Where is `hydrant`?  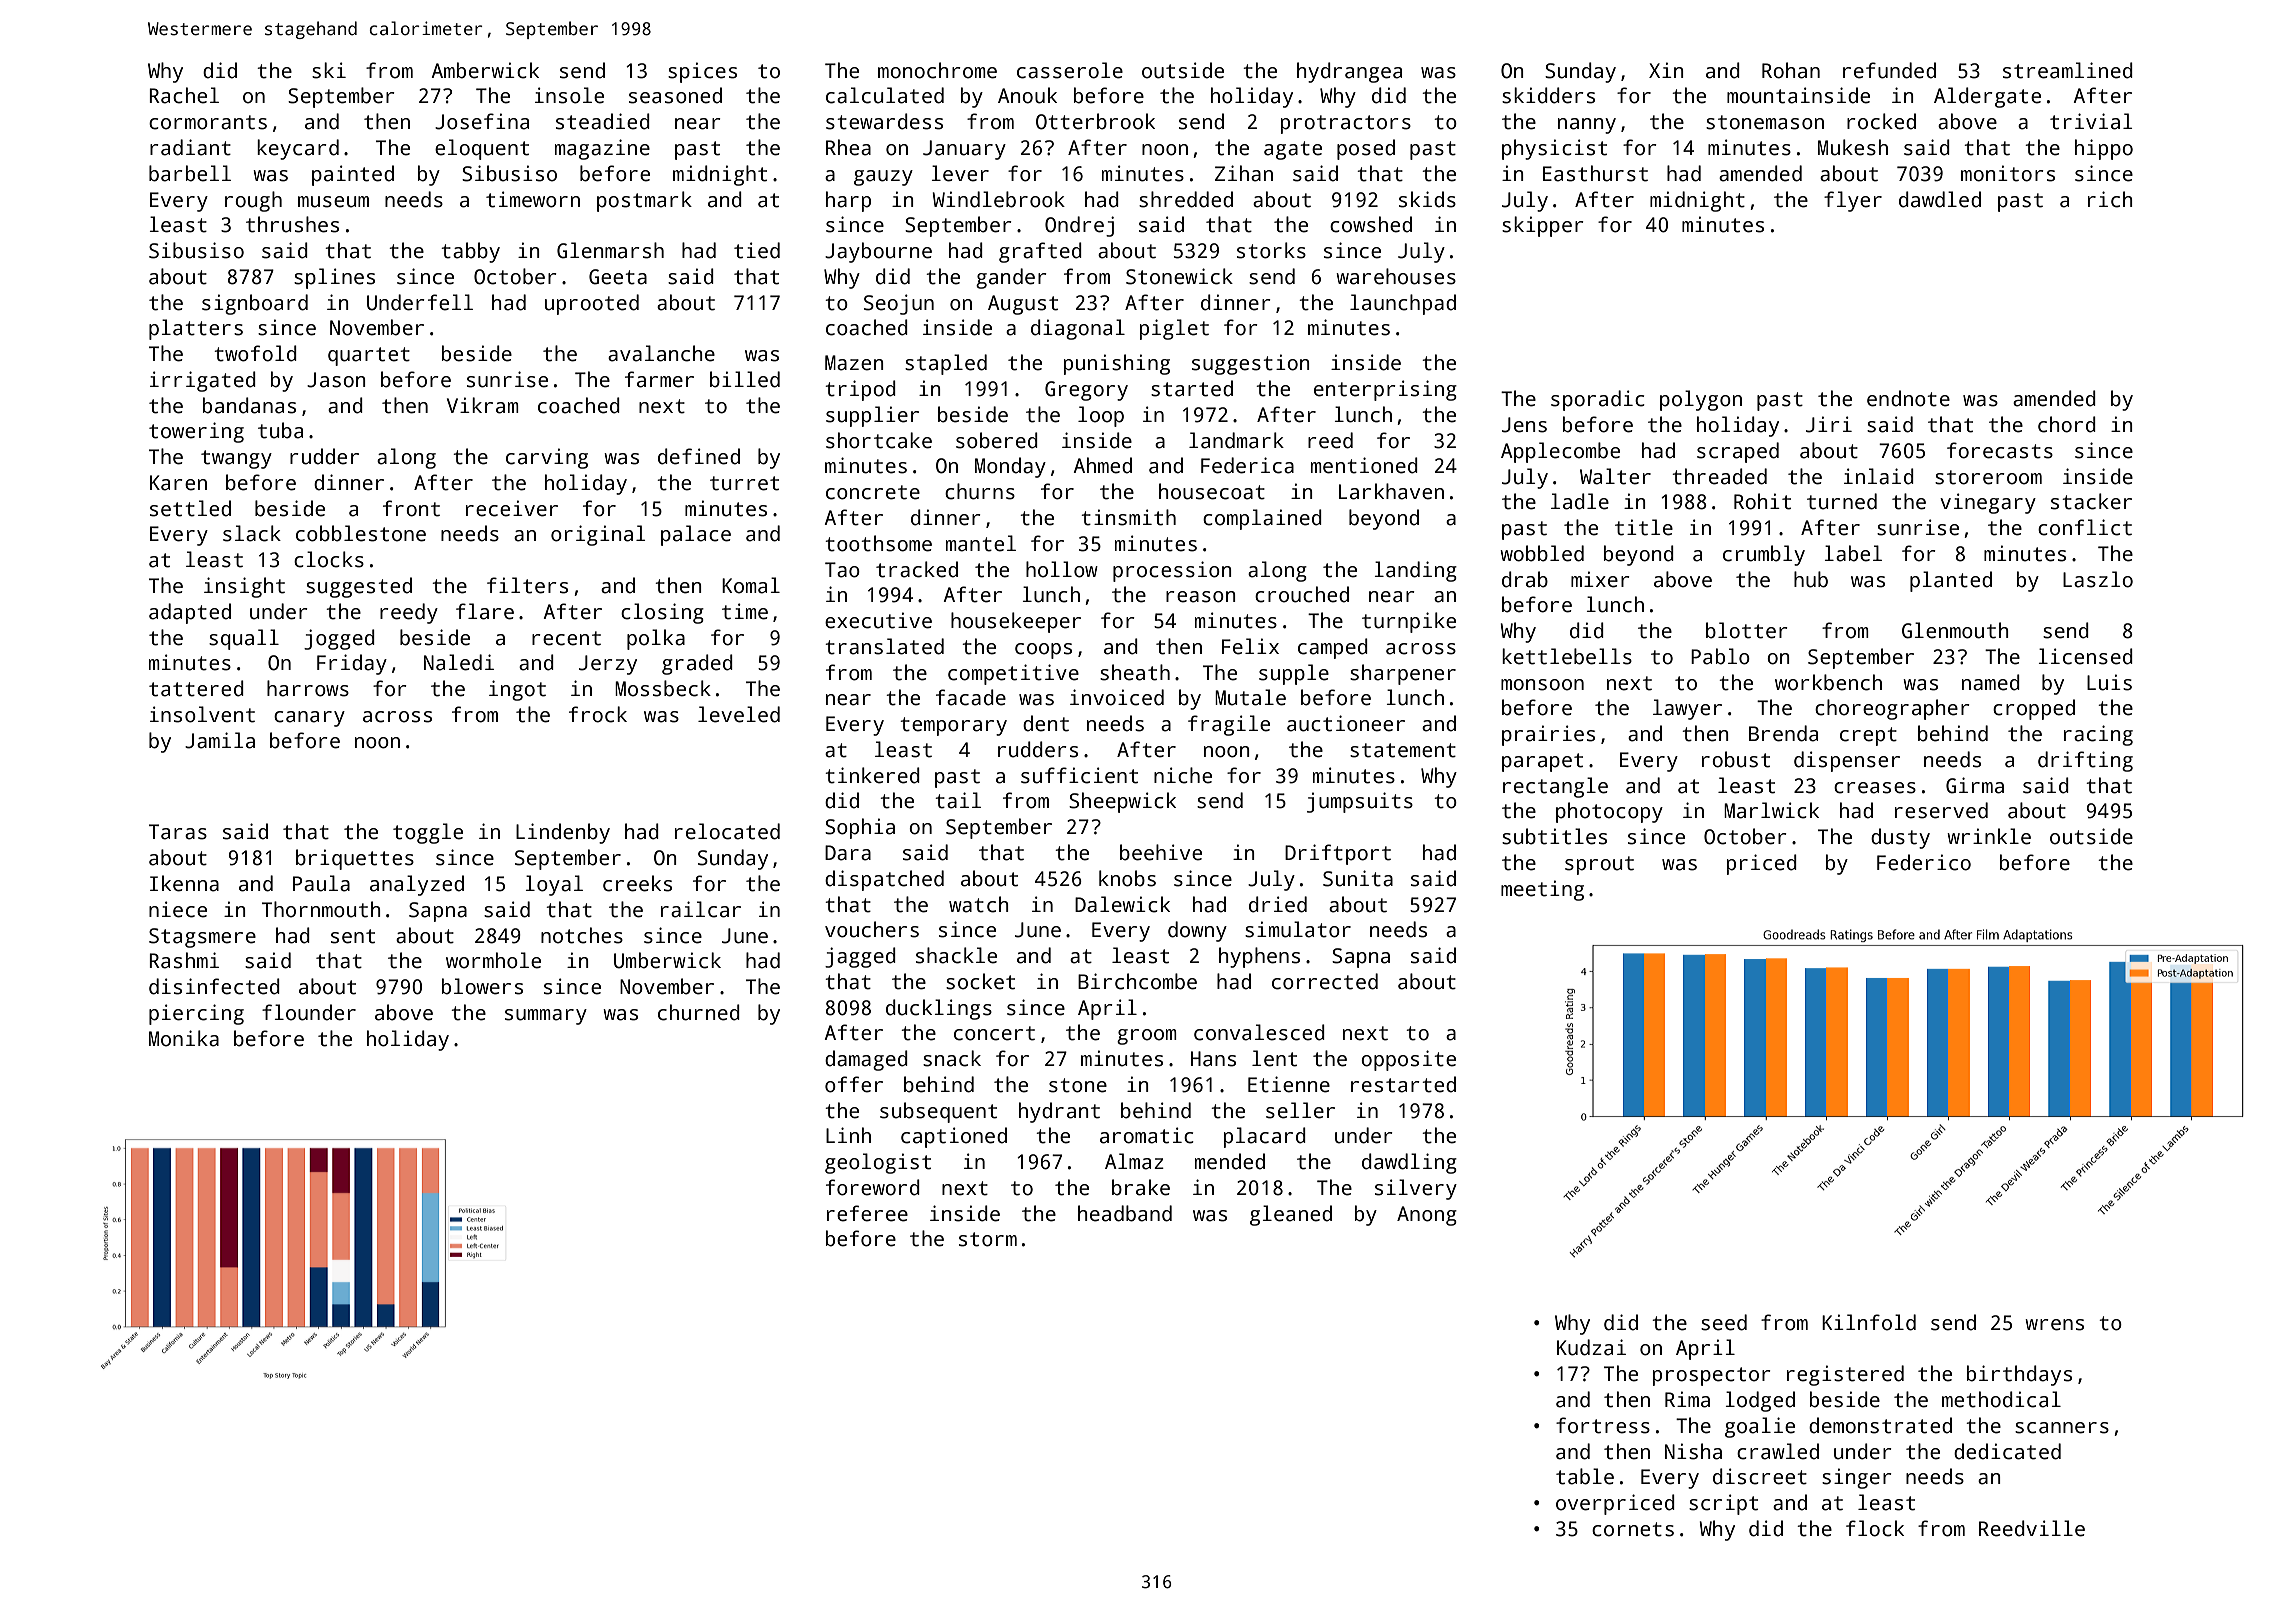 hydrant is located at coordinates (1059, 1112).
